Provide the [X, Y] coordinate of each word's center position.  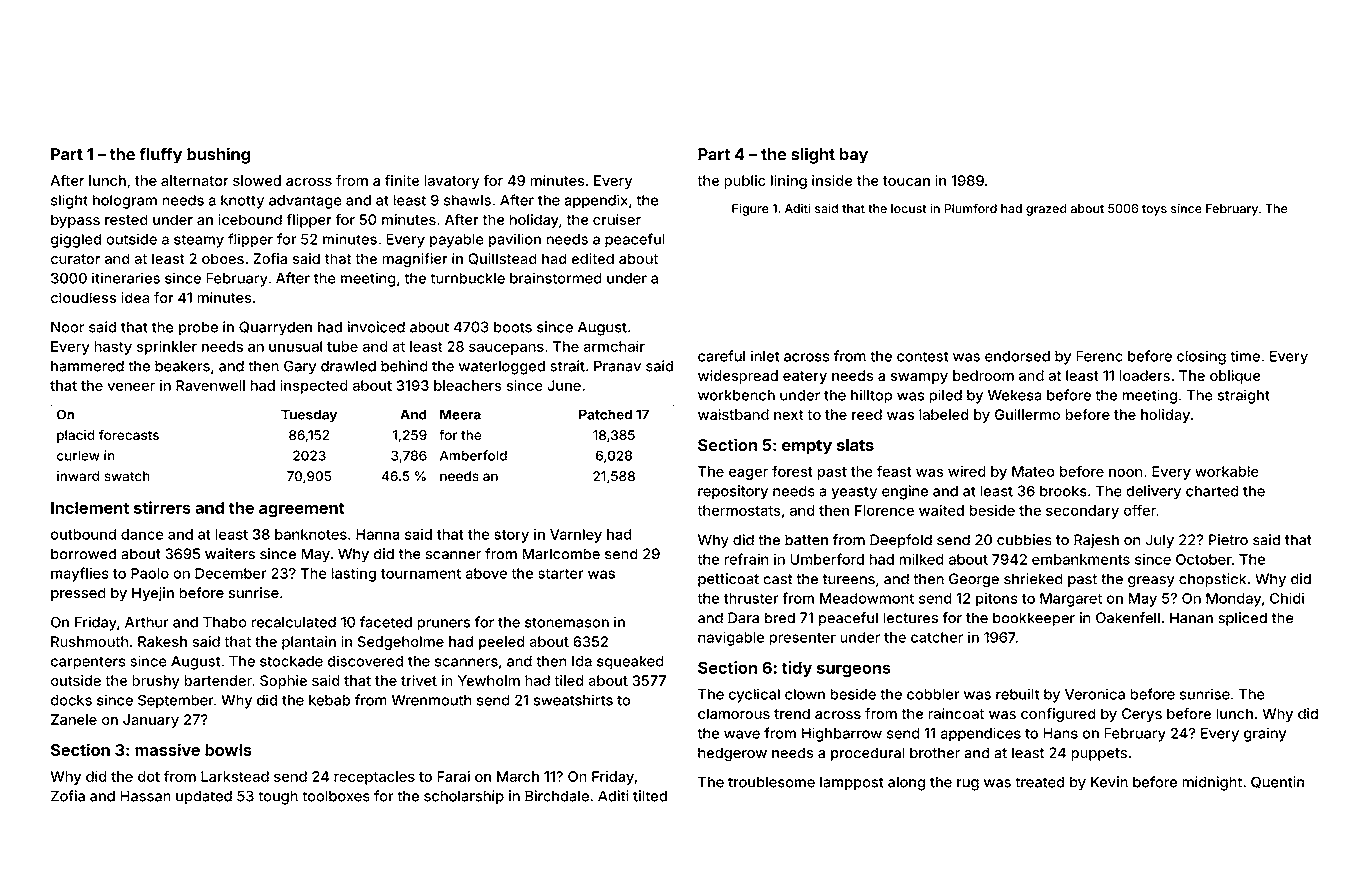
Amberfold [473, 455]
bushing [218, 155]
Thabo [225, 622]
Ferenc [1099, 356]
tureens [849, 579]
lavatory [451, 182]
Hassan [145, 796]
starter [561, 573]
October [1204, 559]
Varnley [576, 536]
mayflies [80, 574]
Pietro [1228, 540]
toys [1154, 210]
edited [593, 258]
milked [921, 559]
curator [76, 259]
